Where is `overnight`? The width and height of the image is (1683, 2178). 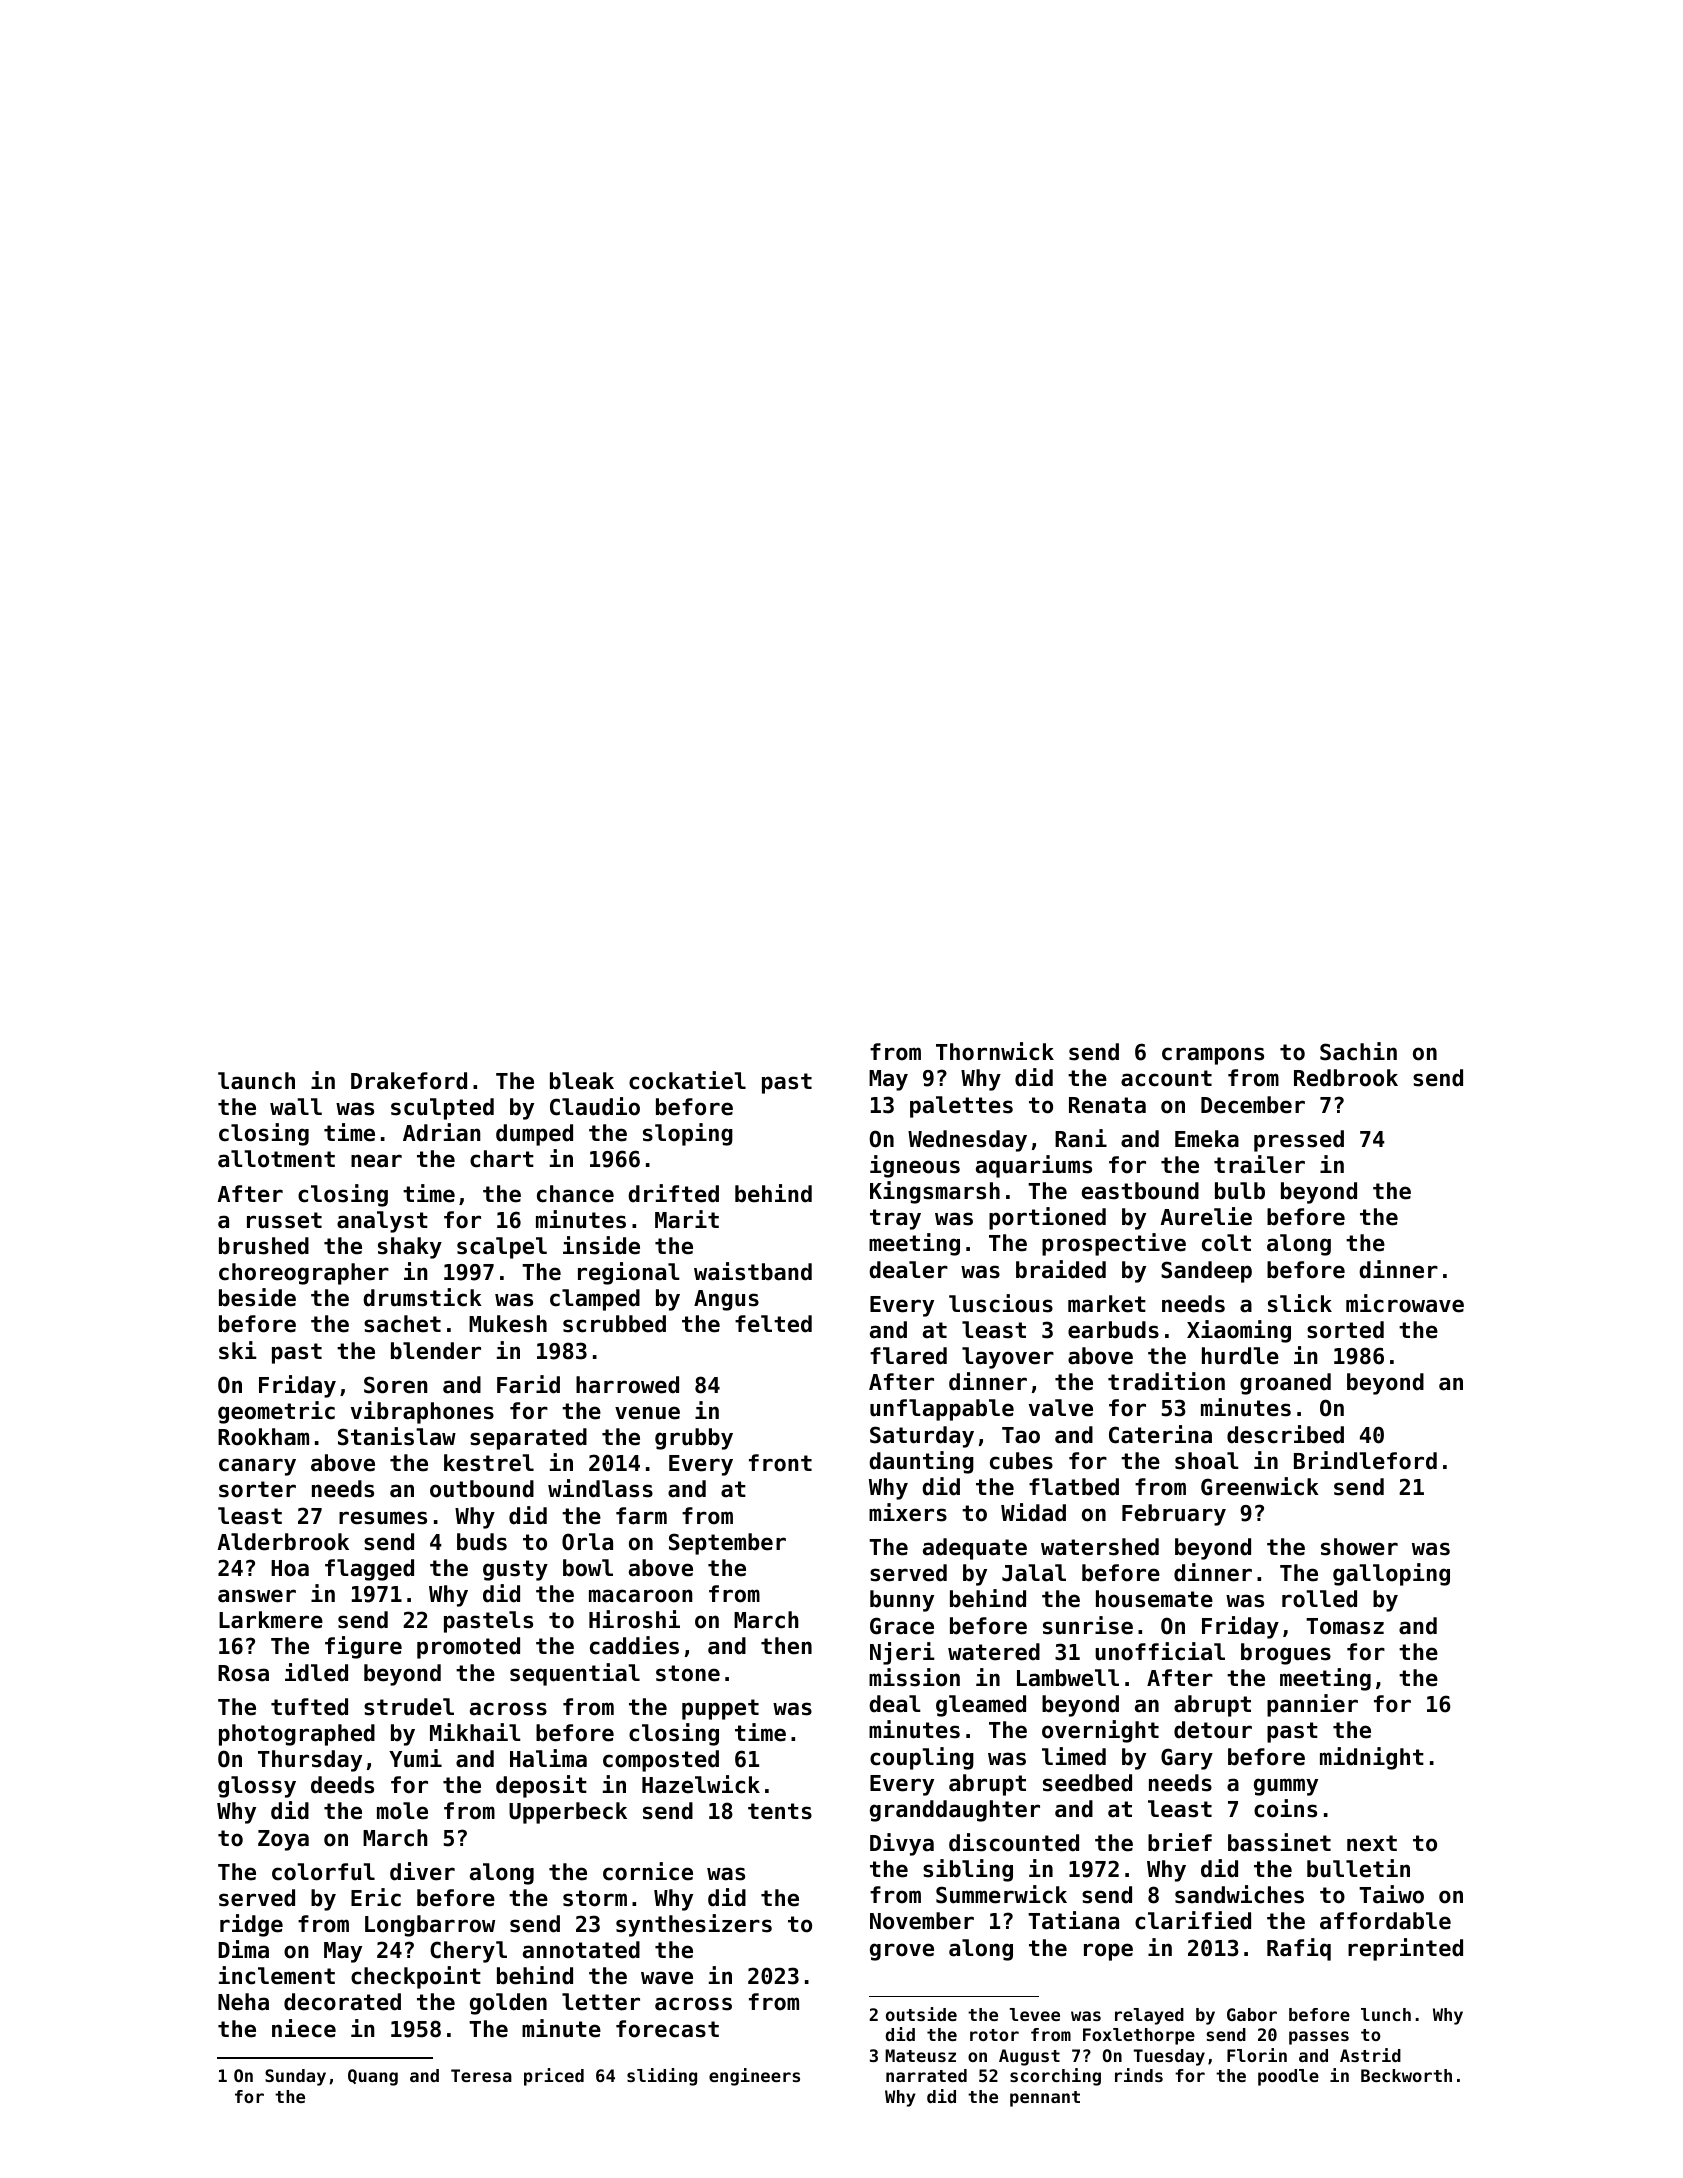 overnight is located at coordinates (1100, 1731).
